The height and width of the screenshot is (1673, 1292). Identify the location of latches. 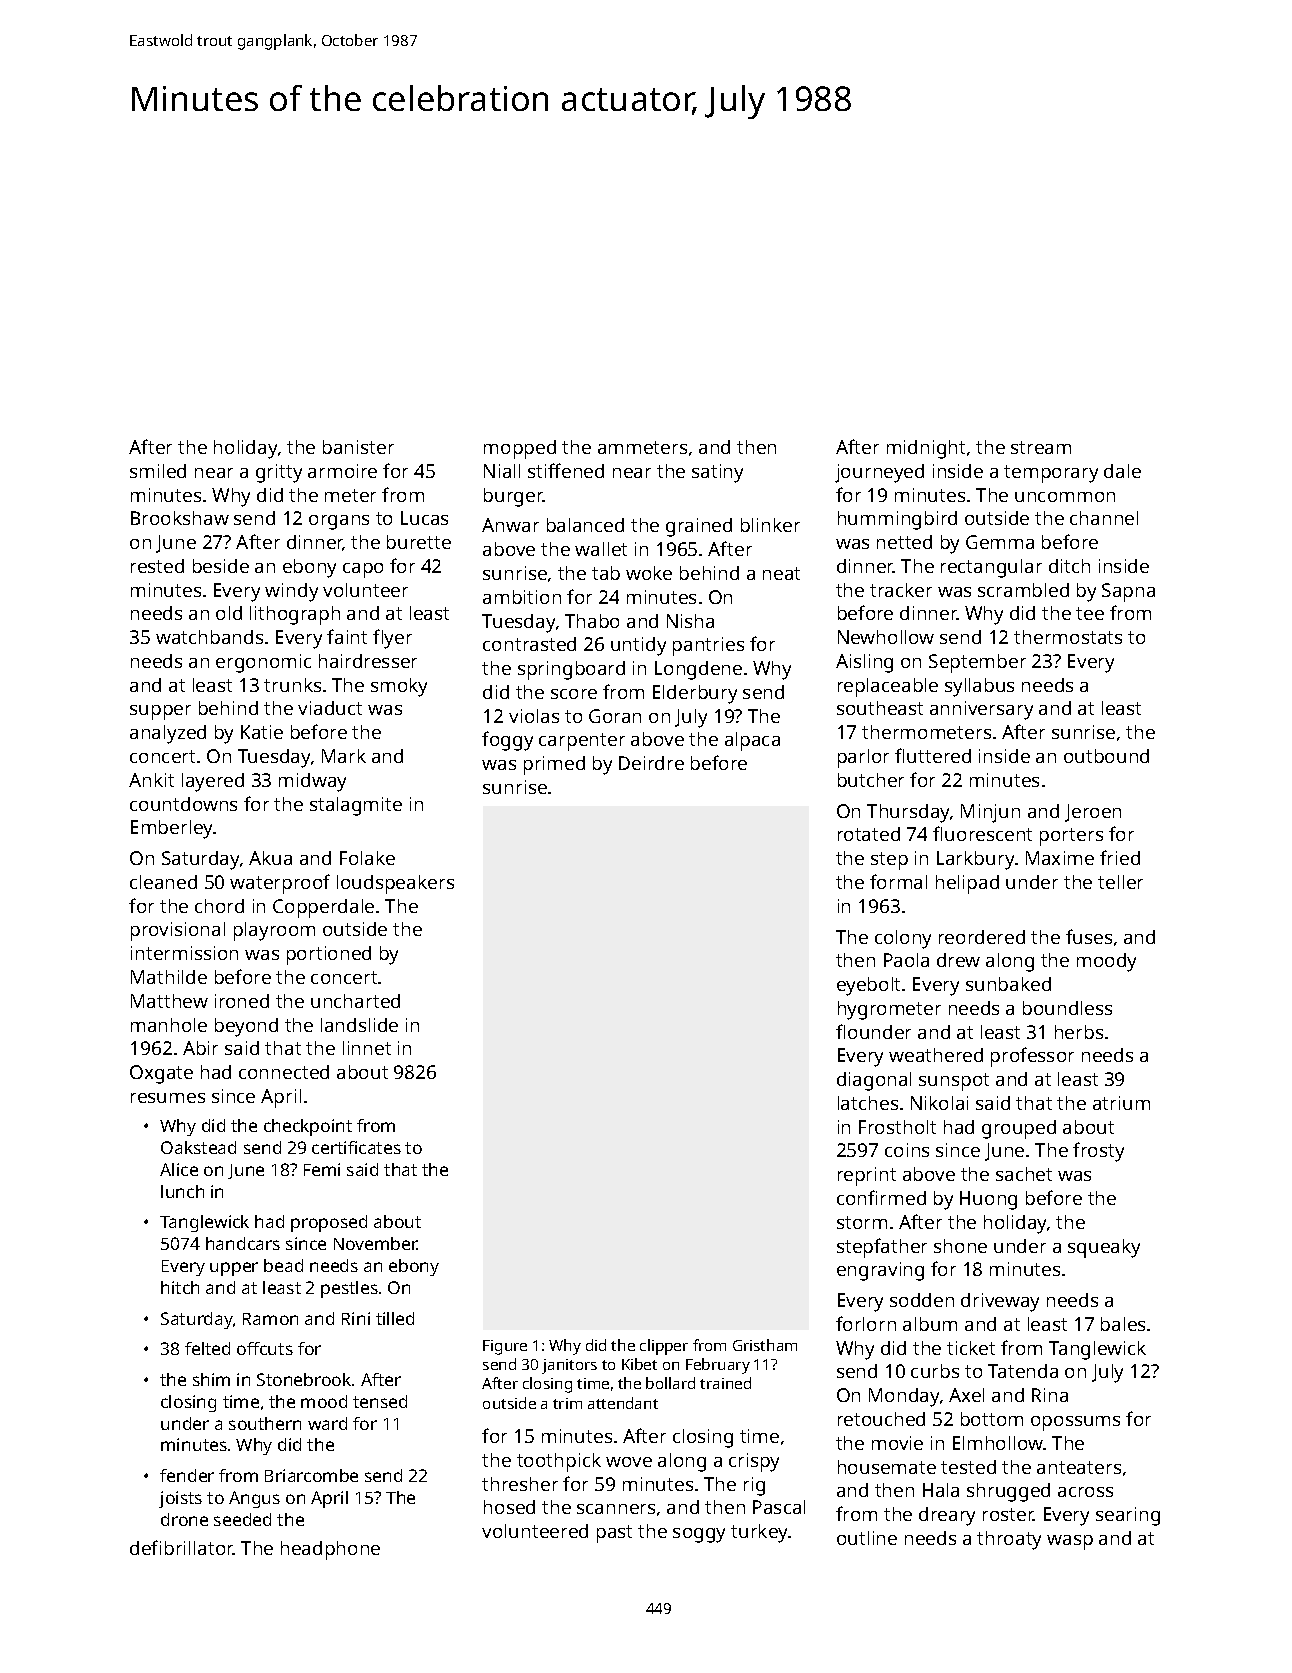
(868, 1103).
